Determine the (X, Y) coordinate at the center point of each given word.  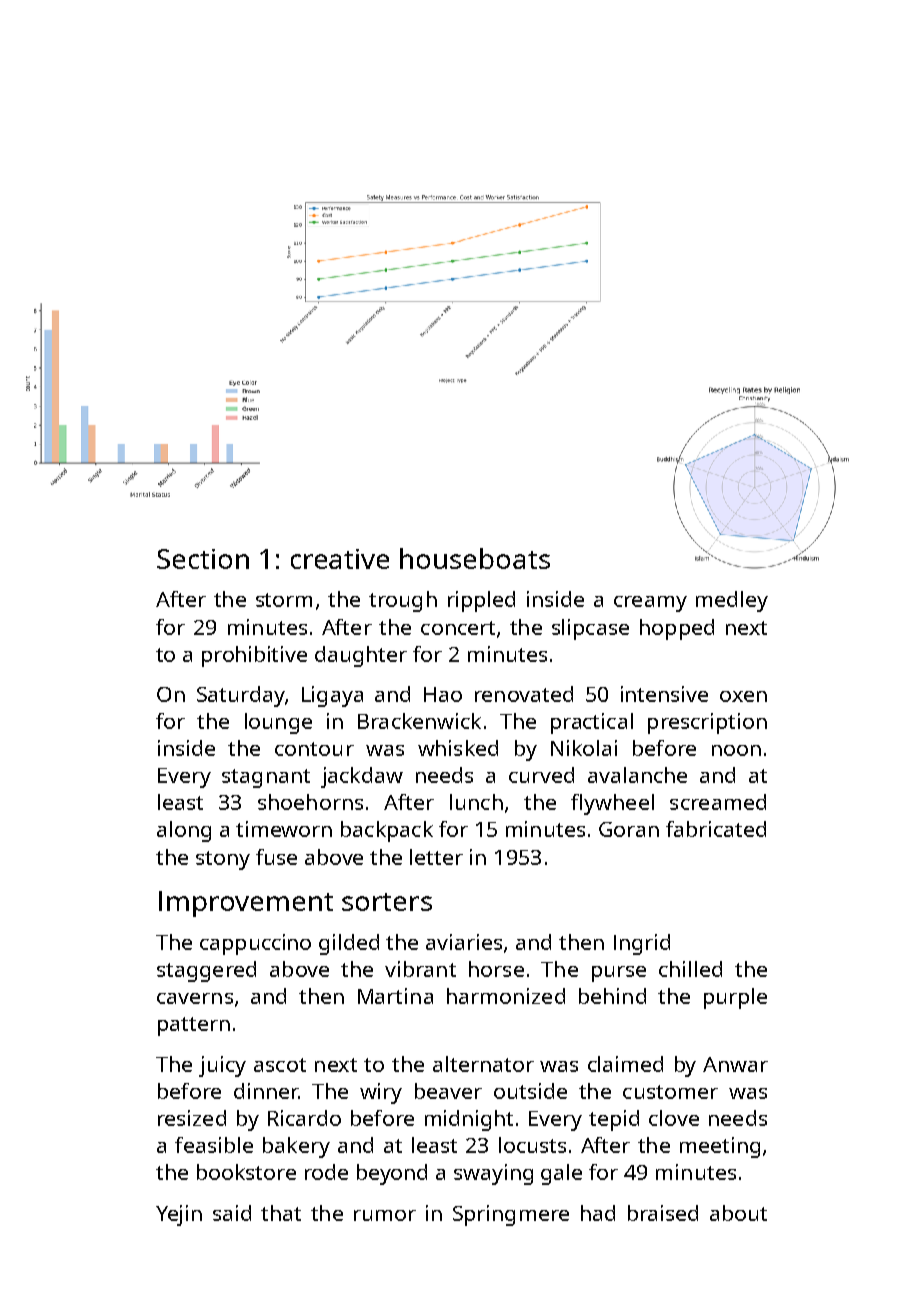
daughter (361, 656)
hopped (677, 629)
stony (223, 860)
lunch (476, 802)
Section (203, 559)
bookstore (246, 1172)
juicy (222, 1066)
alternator (483, 1064)
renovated (524, 694)
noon (736, 750)
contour (314, 749)
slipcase (590, 629)
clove (674, 1118)
